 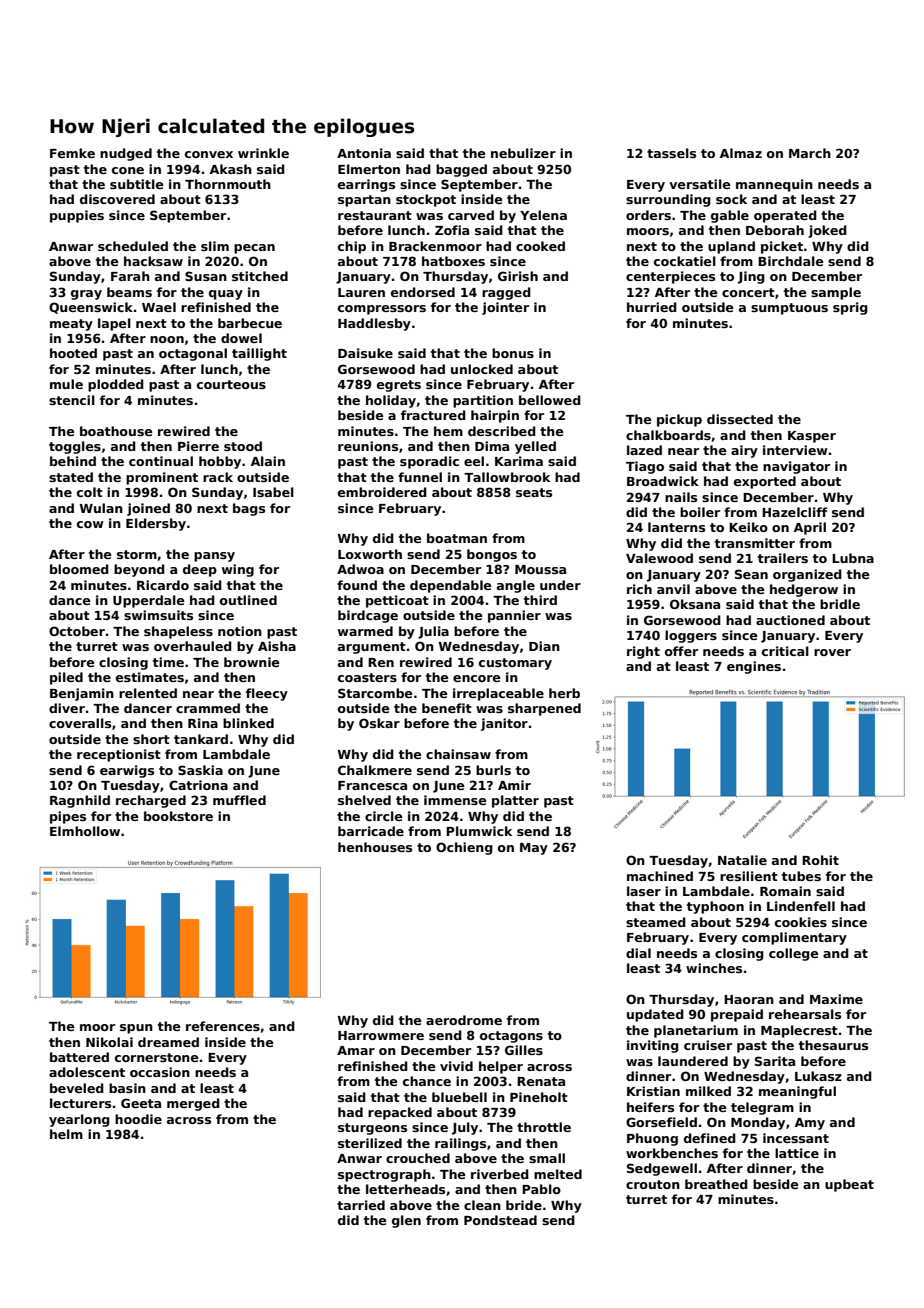 What do you see at coordinates (783, 558) in the image?
I see `trailers` at bounding box center [783, 558].
